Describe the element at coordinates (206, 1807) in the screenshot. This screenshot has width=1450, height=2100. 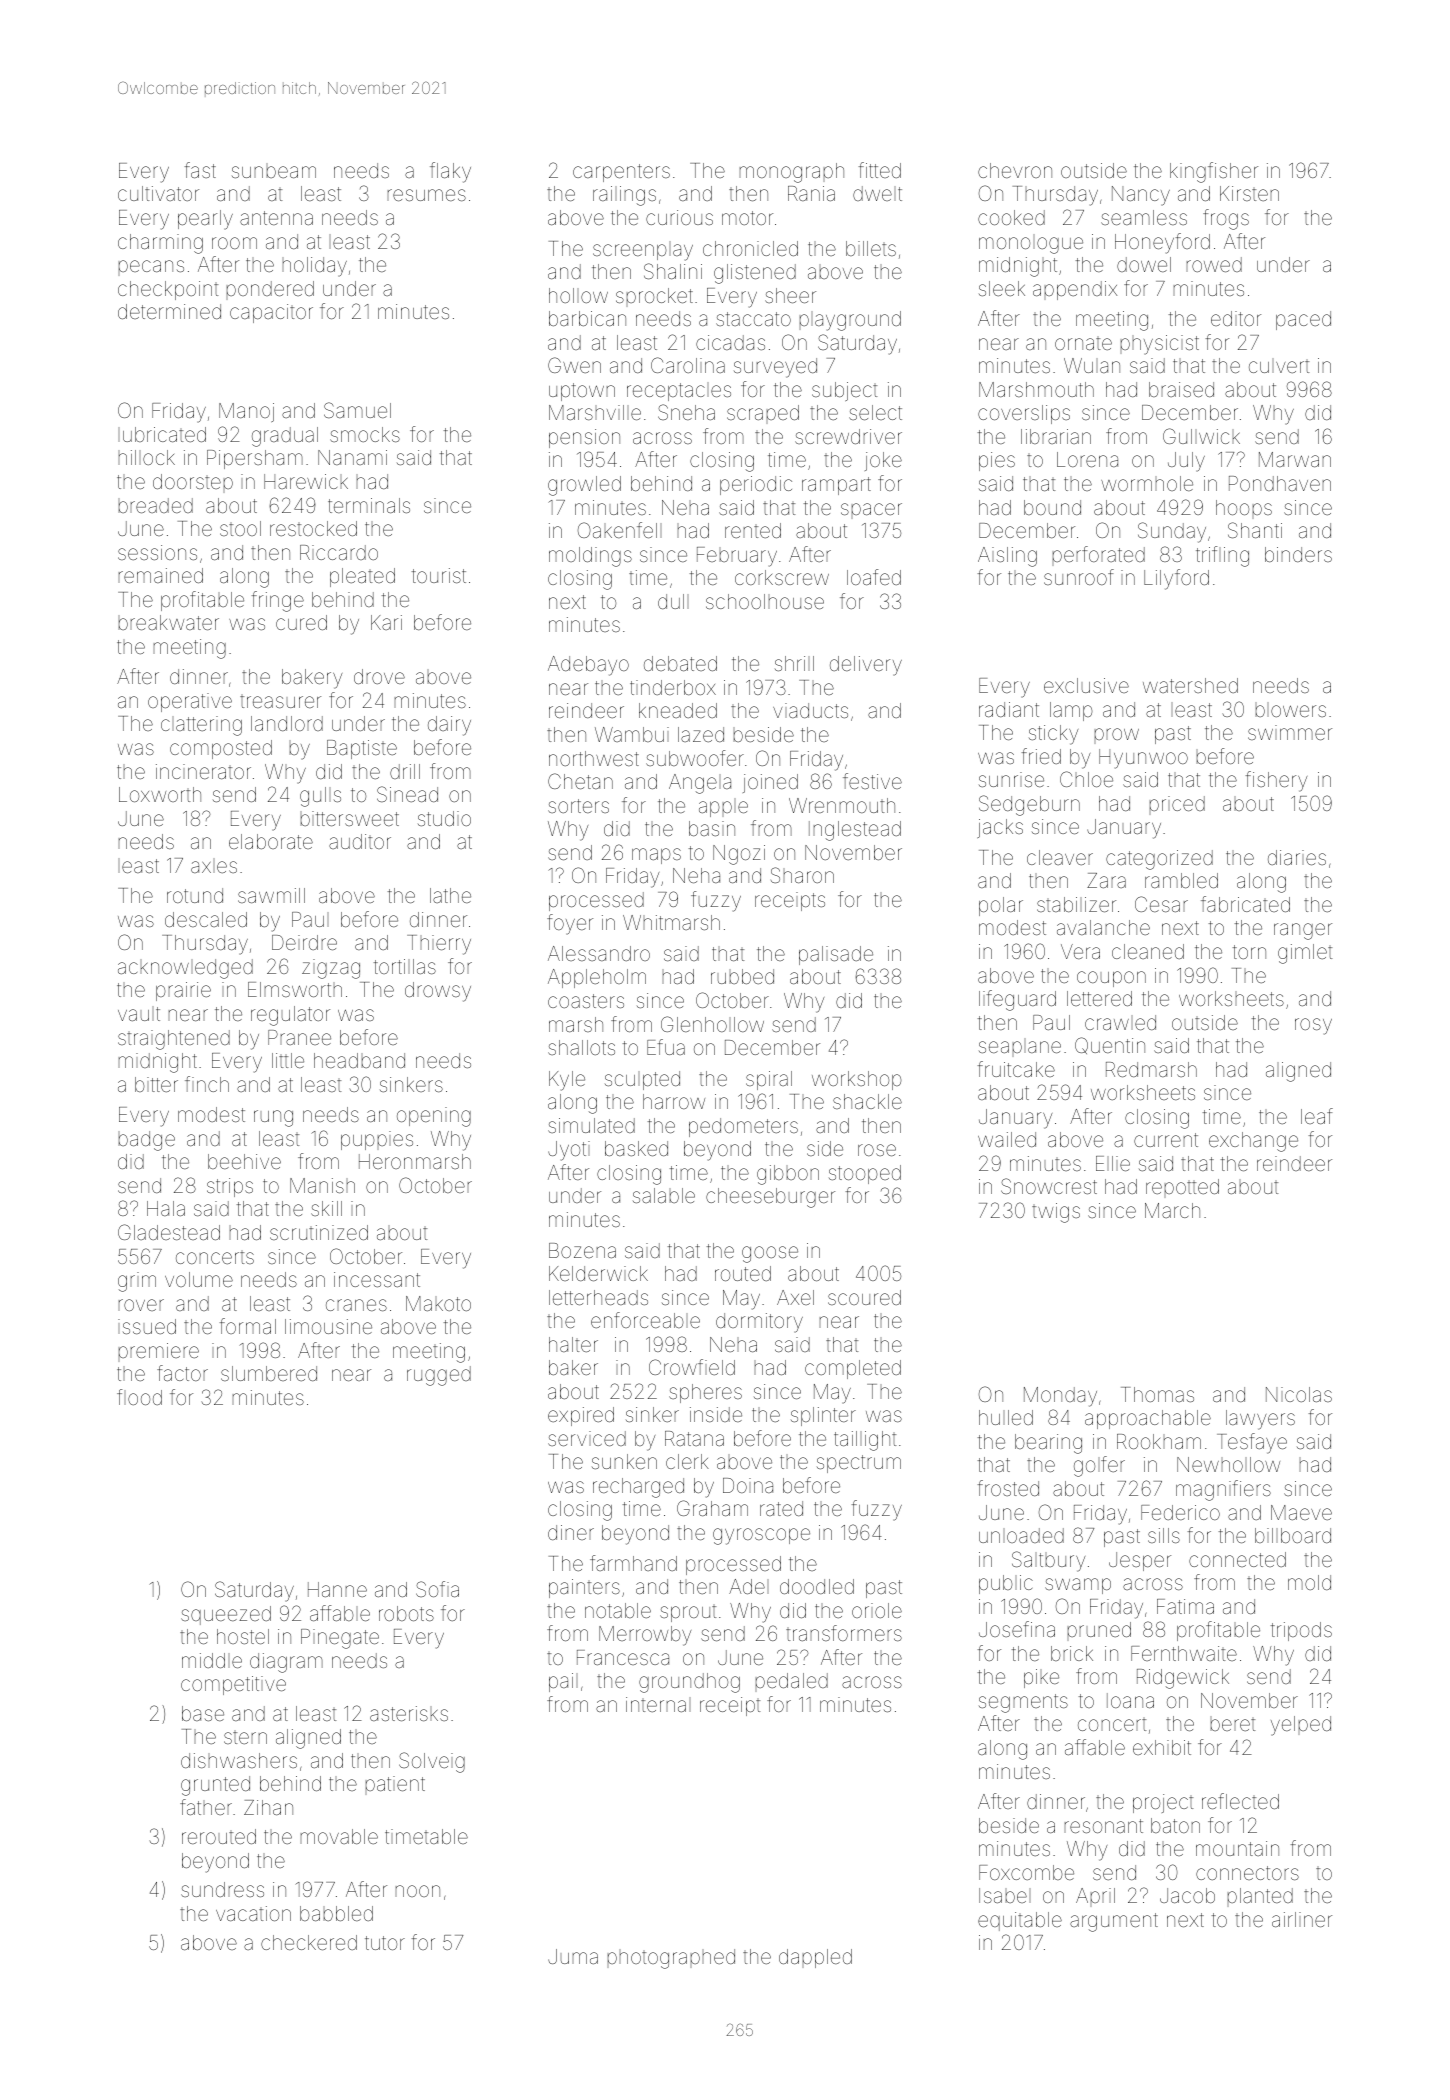
I see `father` at that location.
